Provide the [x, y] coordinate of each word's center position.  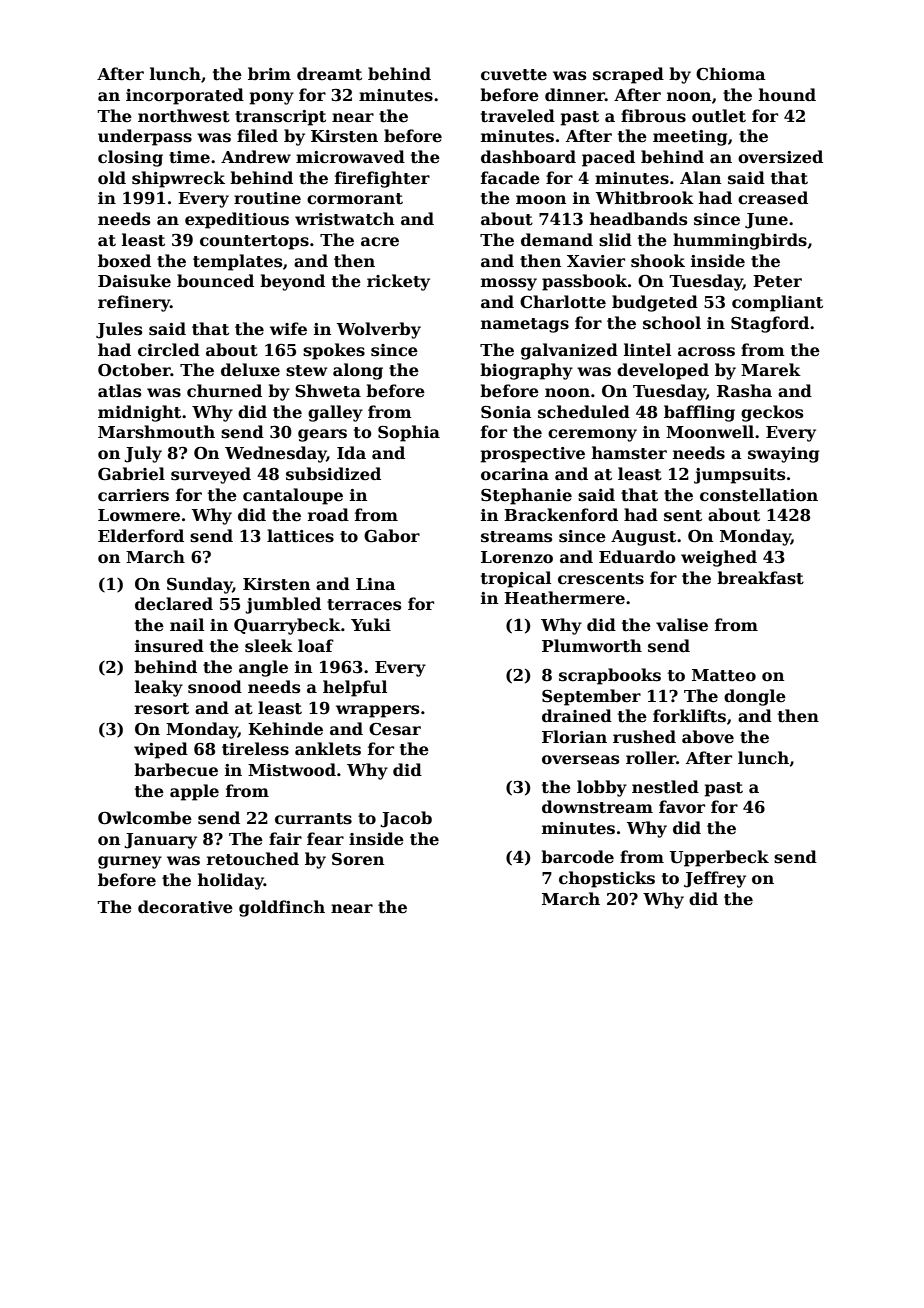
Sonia [506, 412]
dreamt [329, 74]
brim [269, 73]
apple [194, 792]
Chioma [731, 74]
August [643, 538]
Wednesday [275, 454]
